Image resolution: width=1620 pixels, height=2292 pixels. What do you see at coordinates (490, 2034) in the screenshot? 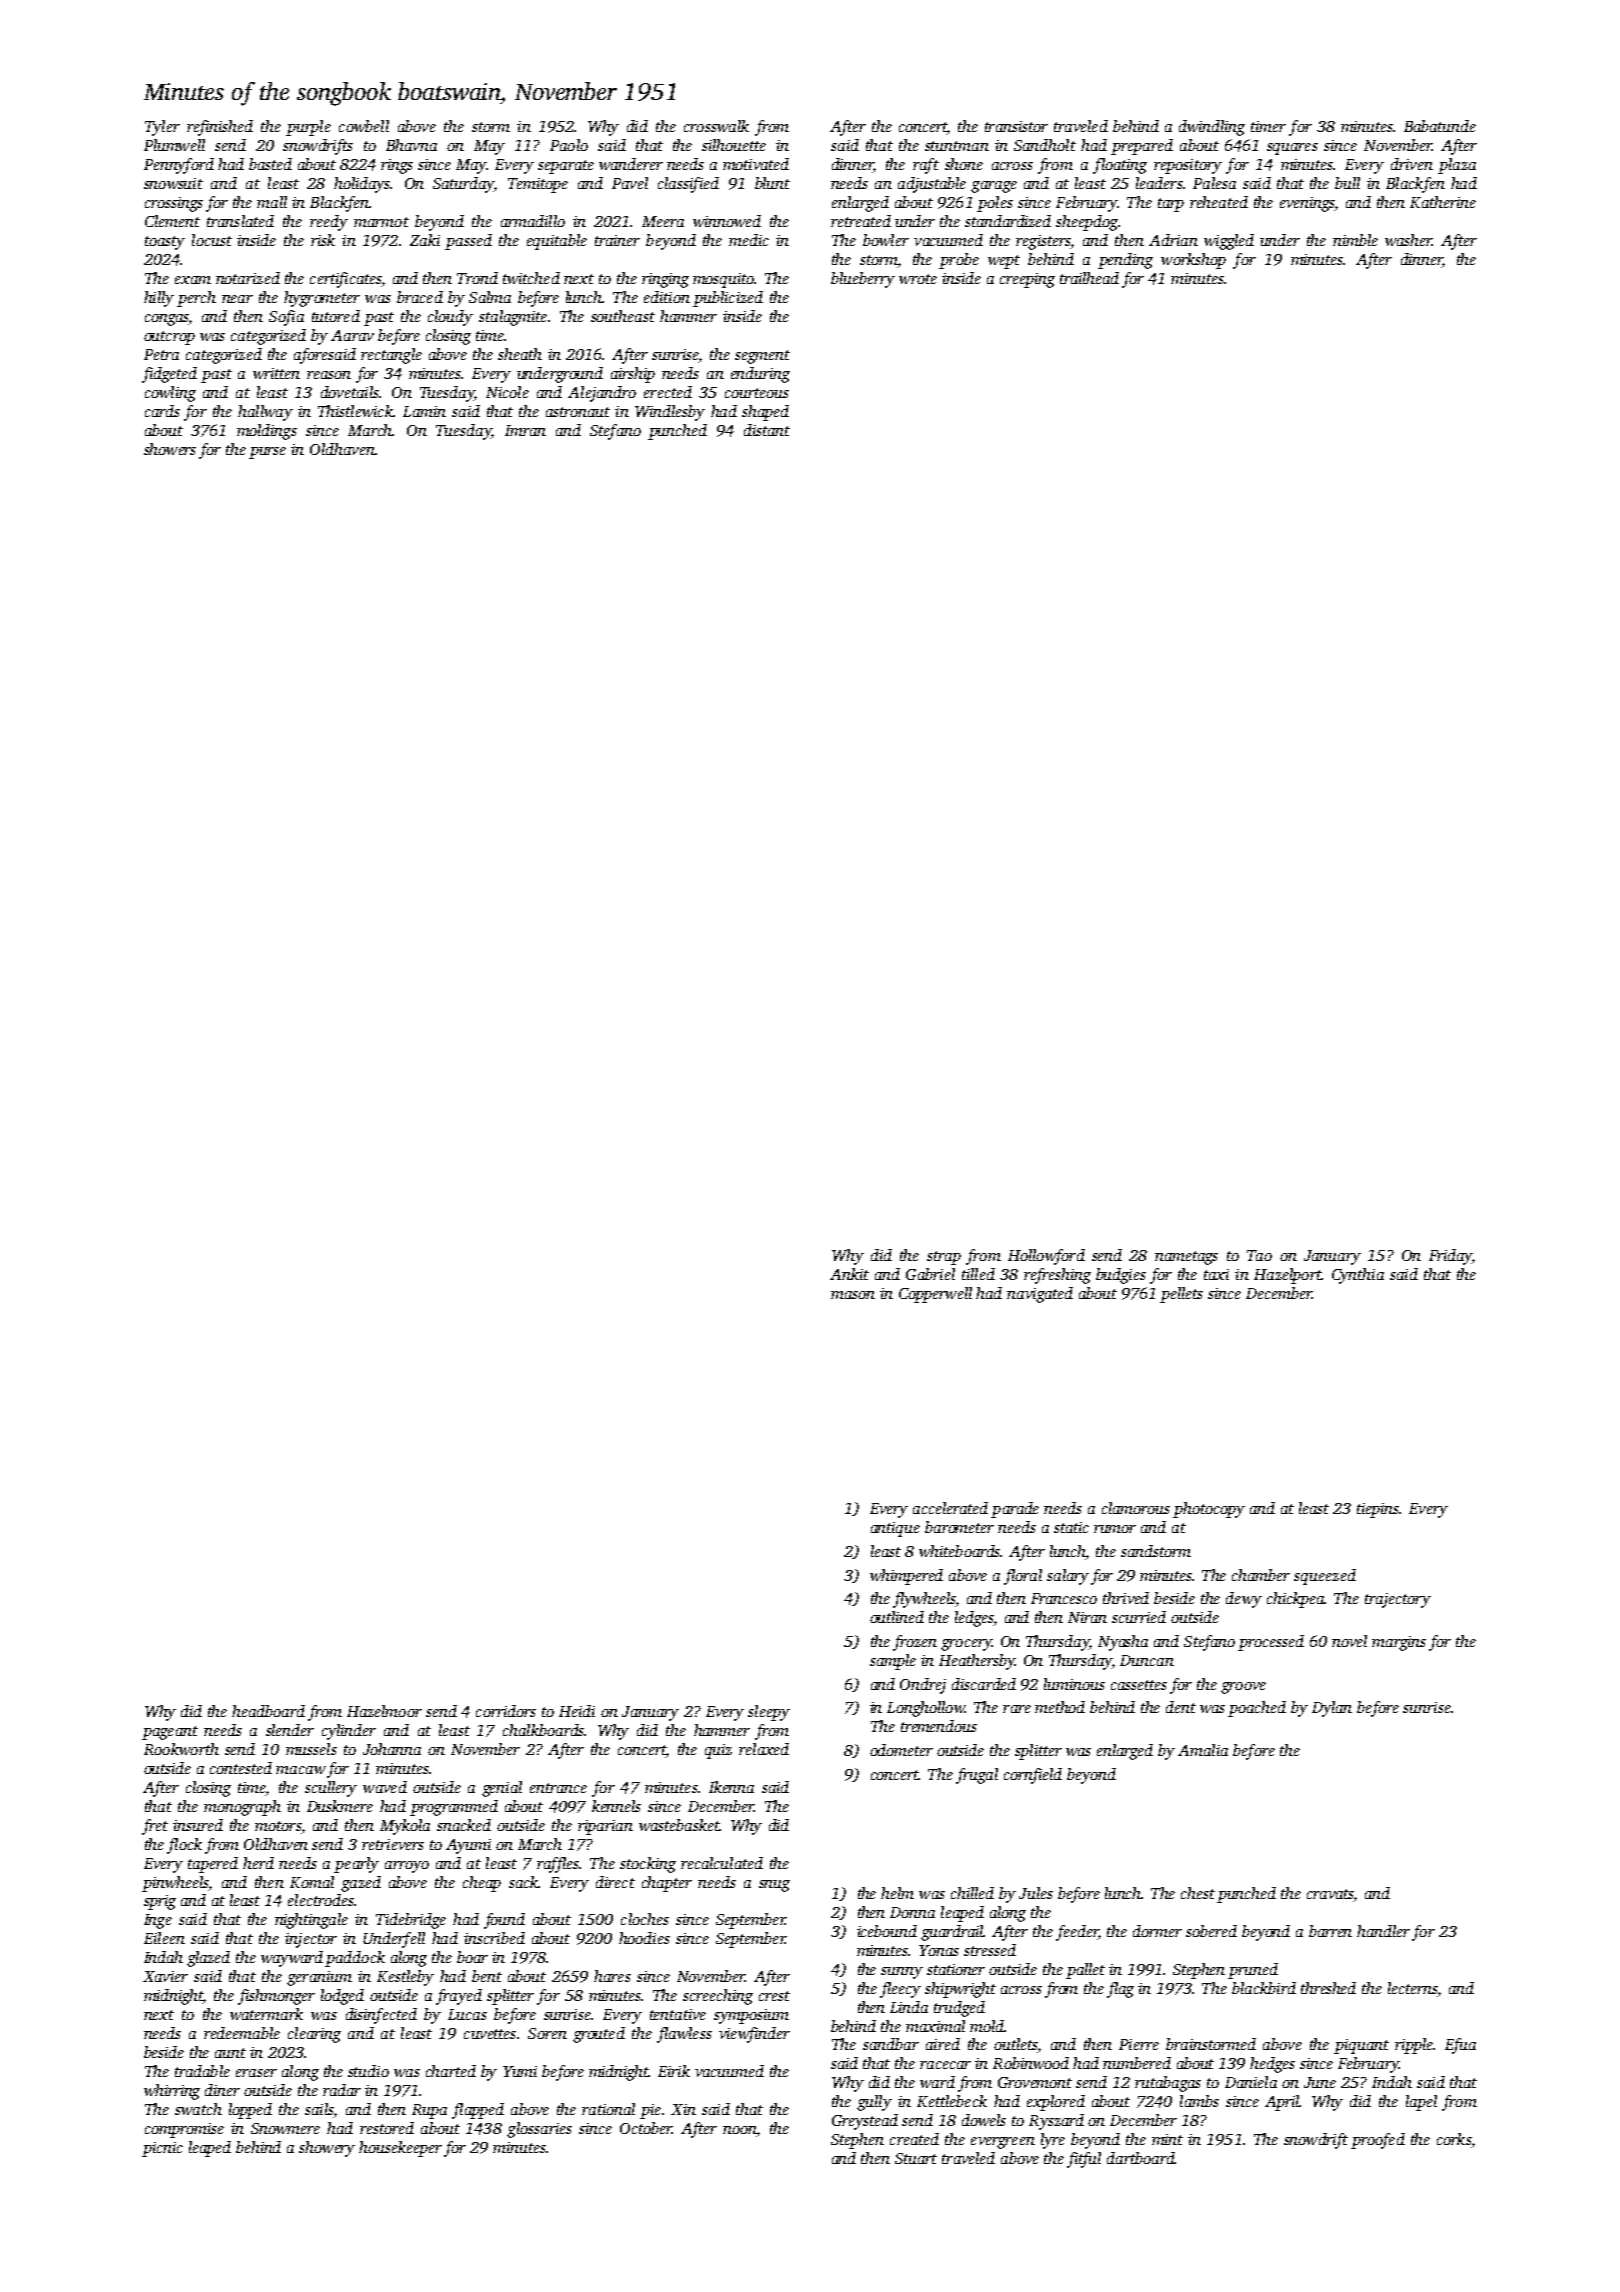
I see `cuvettes` at bounding box center [490, 2034].
